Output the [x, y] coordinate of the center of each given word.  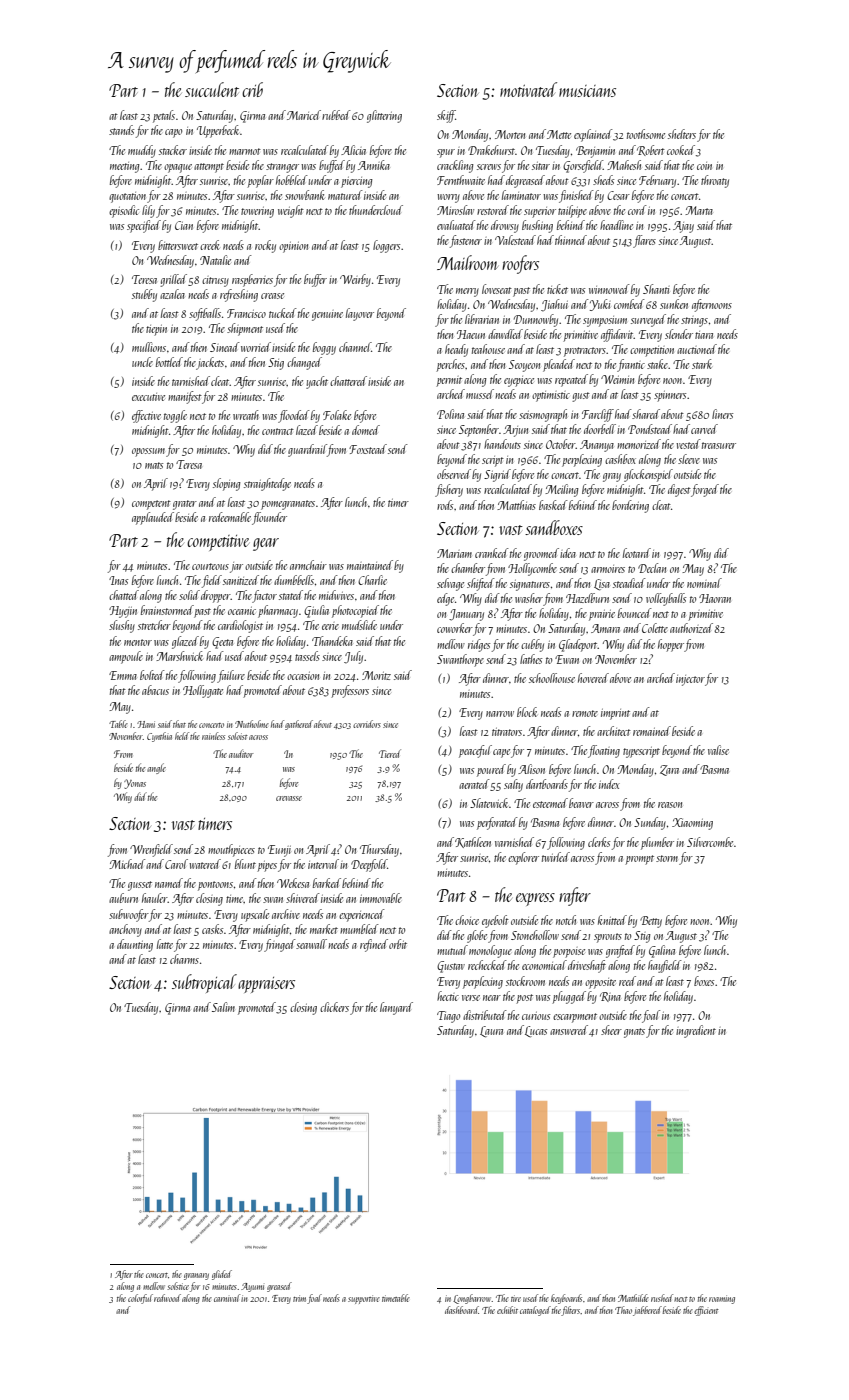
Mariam [454, 553]
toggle [175, 416]
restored [493, 210]
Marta [699, 210]
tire [516, 1298]
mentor [138, 642]
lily [148, 211]
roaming [722, 1299]
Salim [223, 1007]
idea [568, 553]
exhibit [507, 1310]
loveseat [497, 289]
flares [644, 241]
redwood [167, 1298]
